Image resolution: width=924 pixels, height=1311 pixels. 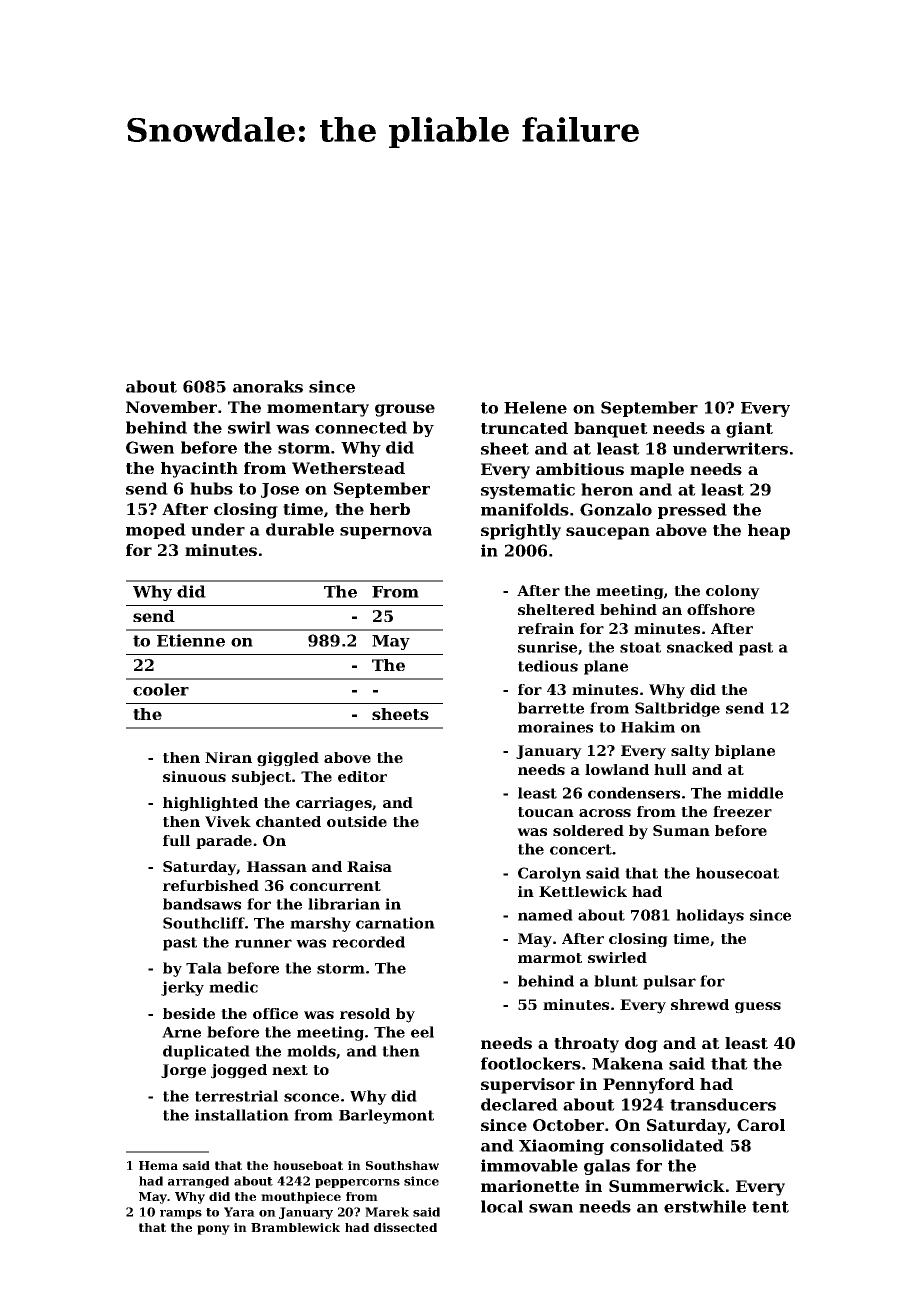 What do you see at coordinates (213, 1230) in the screenshot?
I see `pony` at bounding box center [213, 1230].
